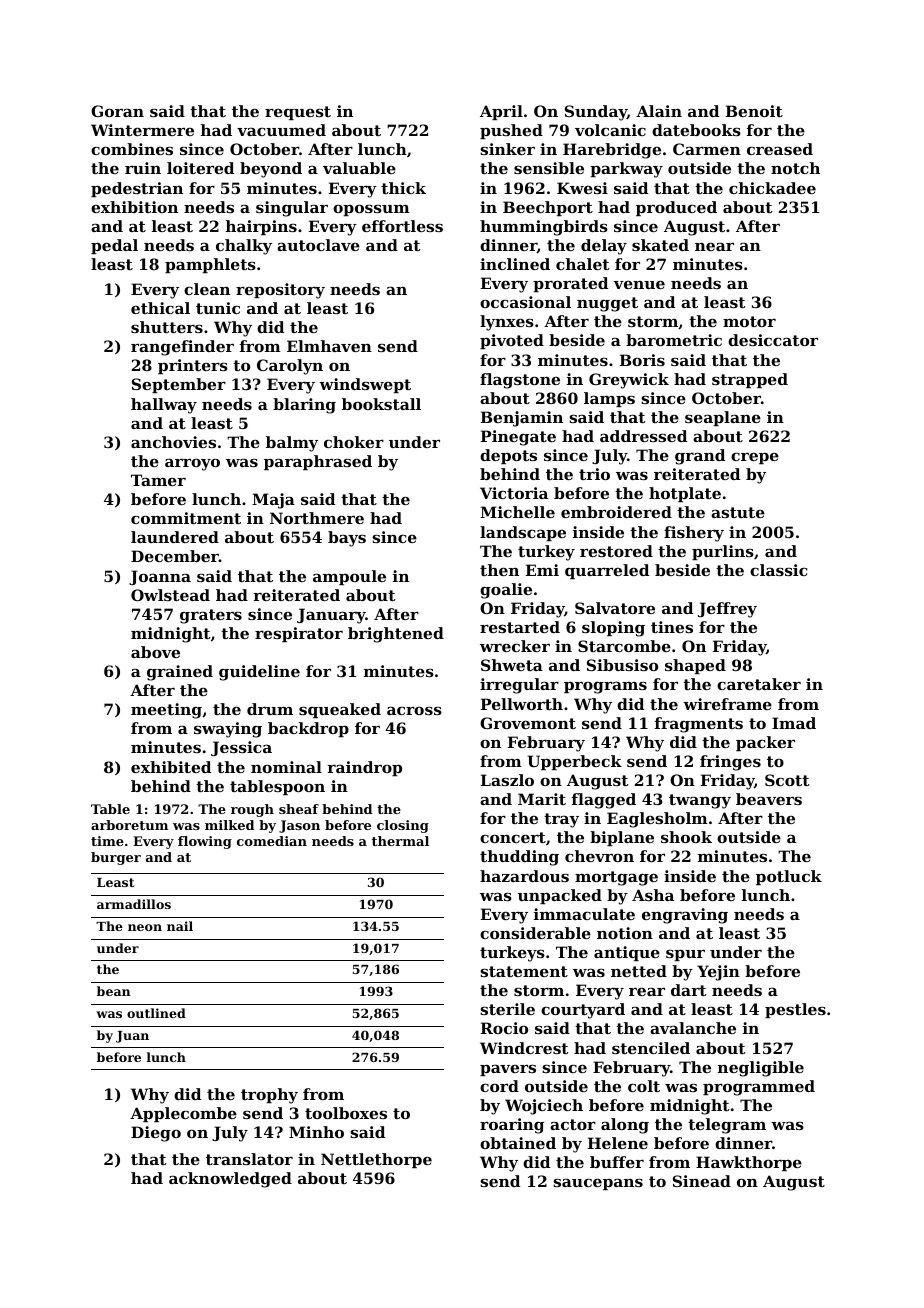 Image resolution: width=924 pixels, height=1308 pixels. I want to click on Laszlo, so click(507, 780).
